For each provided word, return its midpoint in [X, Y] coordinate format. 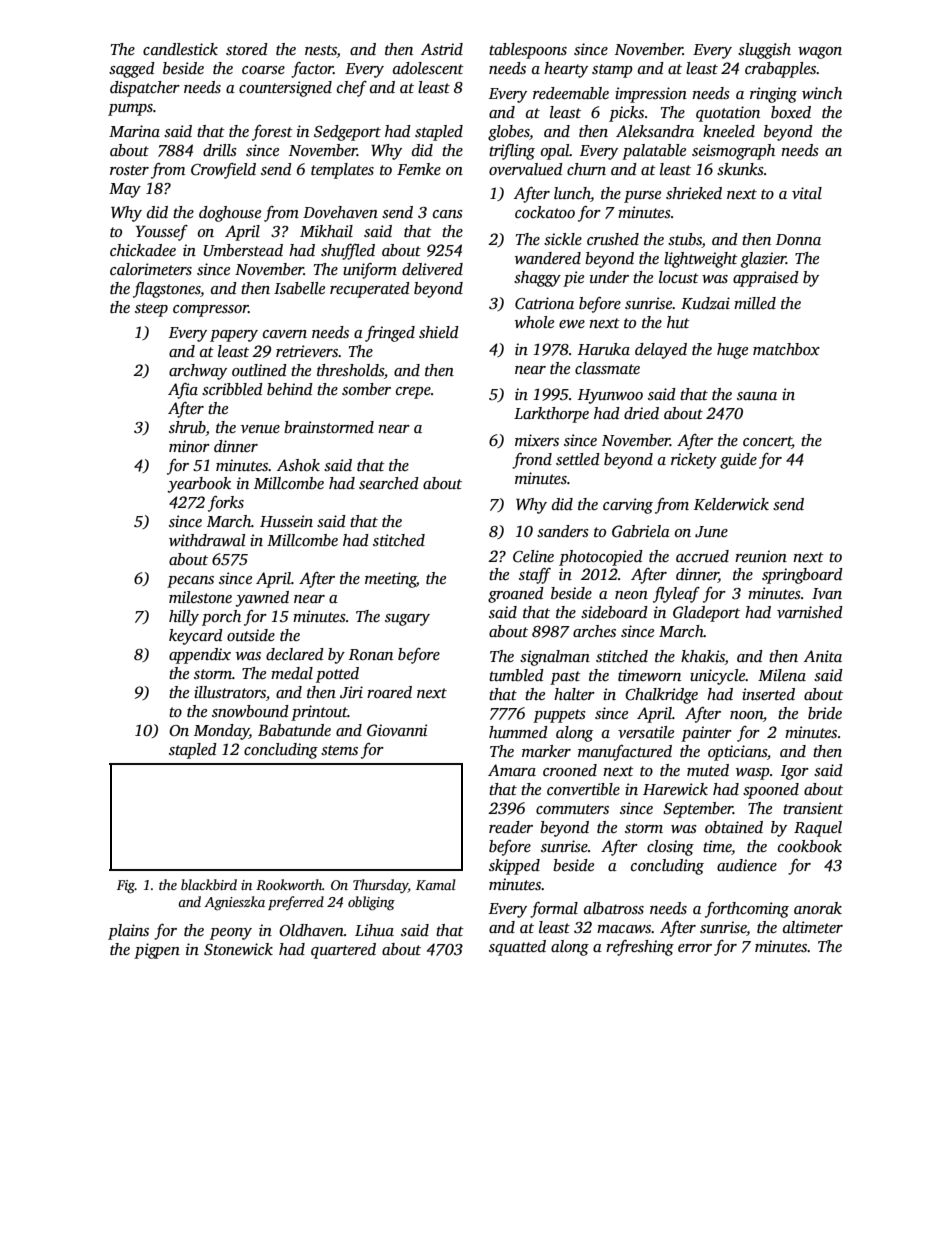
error [695, 948]
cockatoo [545, 212]
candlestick [180, 49]
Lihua [374, 930]
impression [651, 95]
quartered [343, 951]
